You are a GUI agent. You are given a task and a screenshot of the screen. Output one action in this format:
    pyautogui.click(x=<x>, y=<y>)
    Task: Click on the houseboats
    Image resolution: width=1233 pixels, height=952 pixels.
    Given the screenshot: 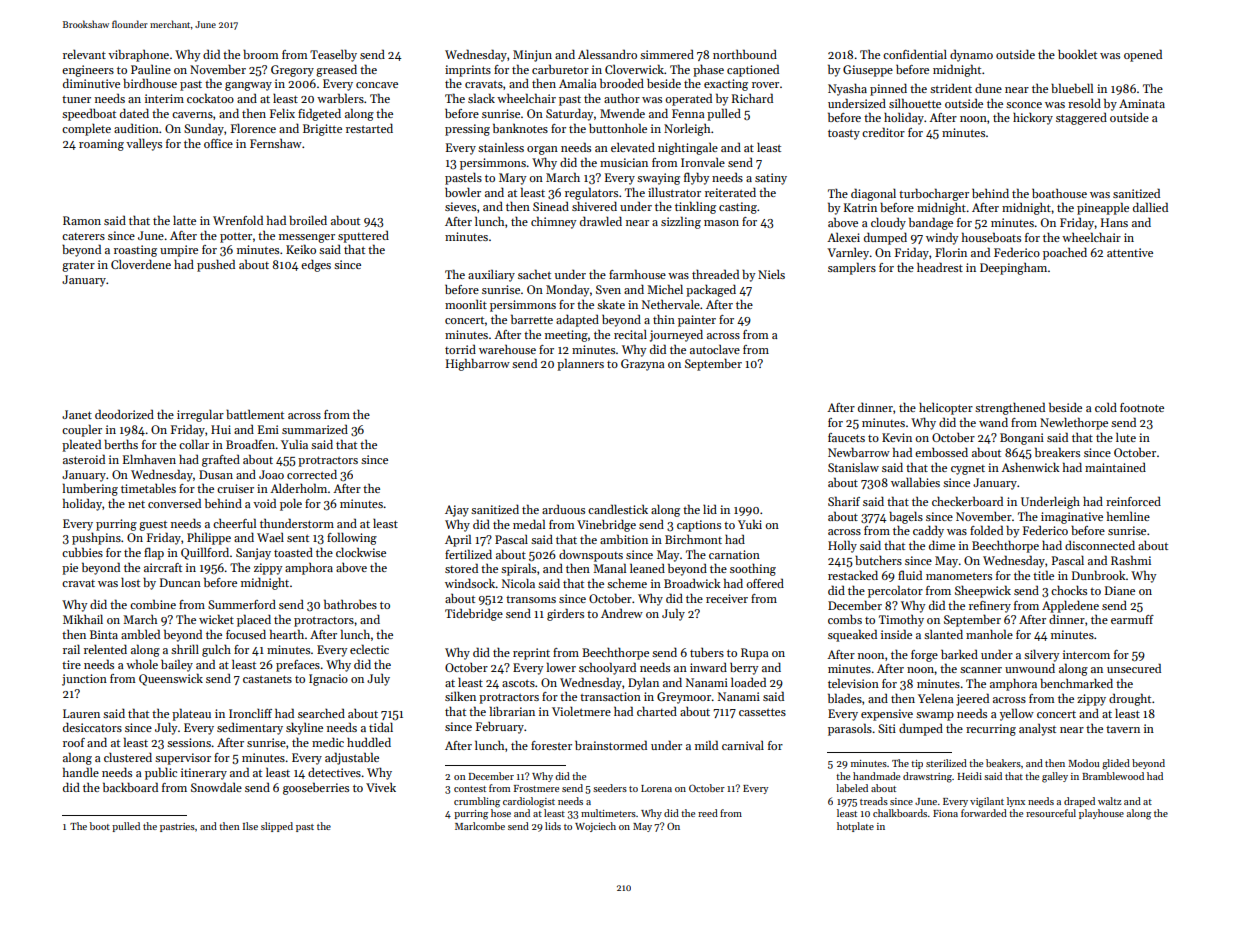 What is the action you would take?
    pyautogui.click(x=991, y=237)
